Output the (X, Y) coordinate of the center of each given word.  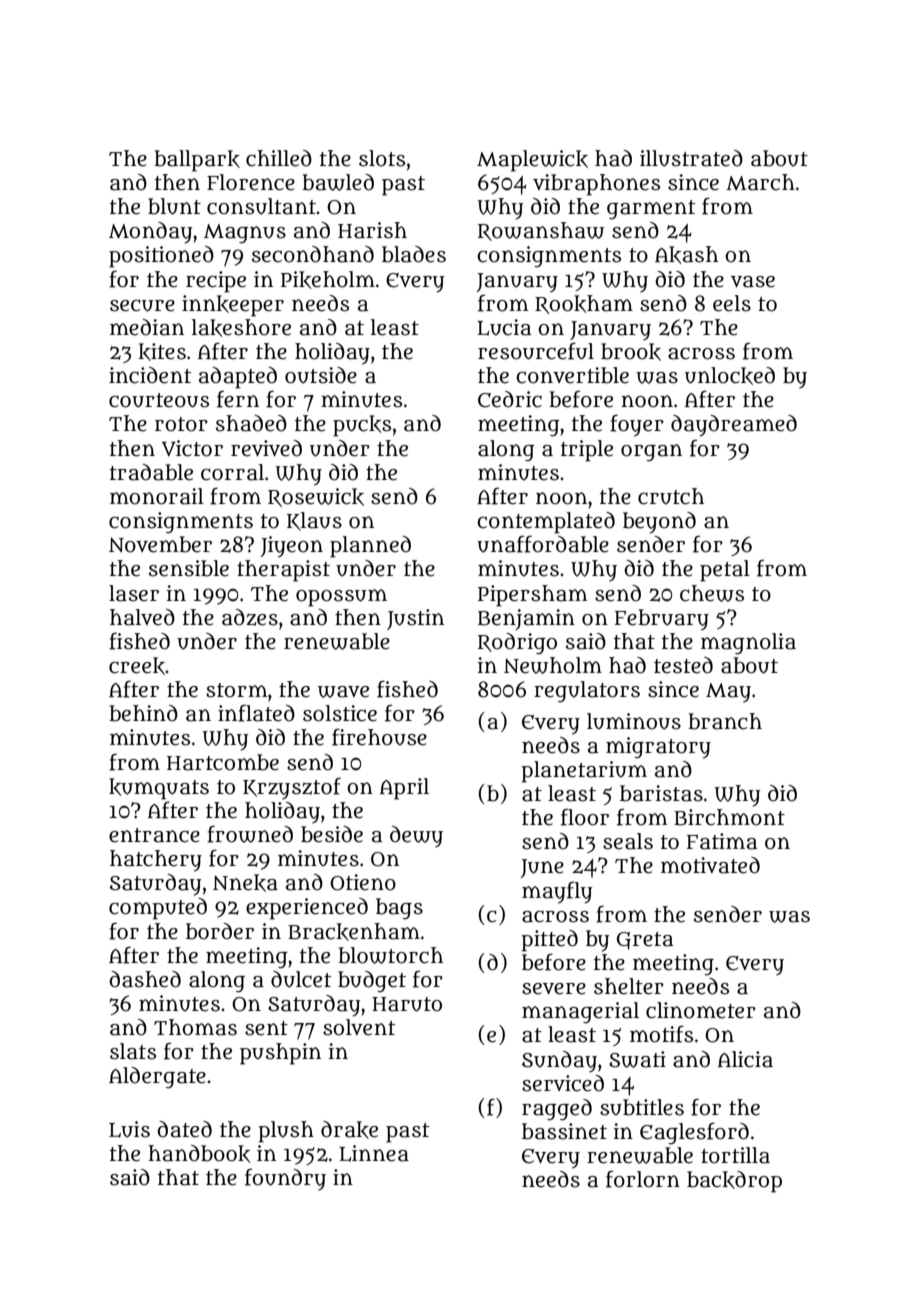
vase (753, 282)
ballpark (197, 161)
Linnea (374, 1153)
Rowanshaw (541, 231)
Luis (129, 1129)
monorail (157, 496)
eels (732, 303)
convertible (572, 375)
